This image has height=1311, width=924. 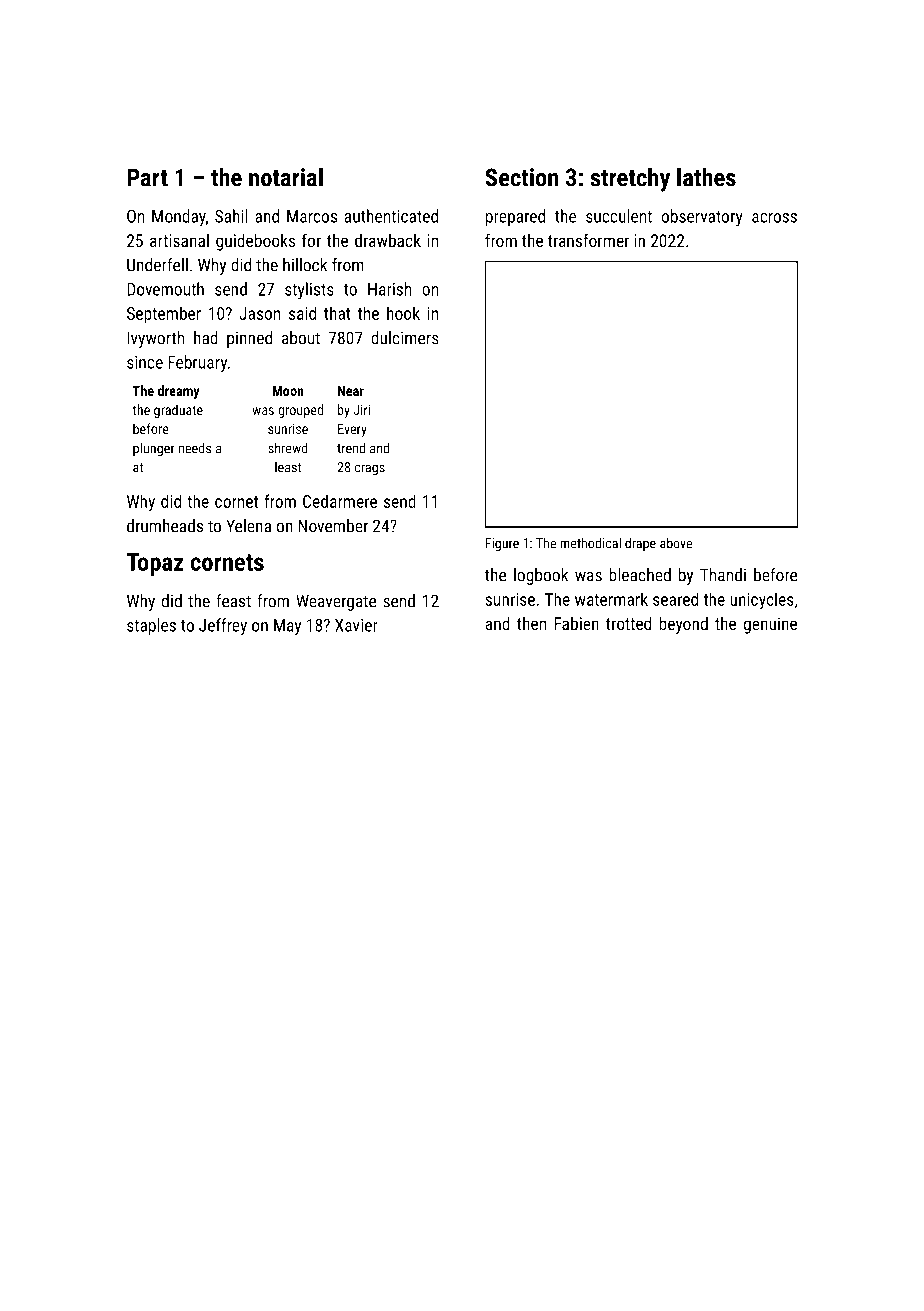 What do you see at coordinates (515, 217) in the image?
I see `prepared` at bounding box center [515, 217].
